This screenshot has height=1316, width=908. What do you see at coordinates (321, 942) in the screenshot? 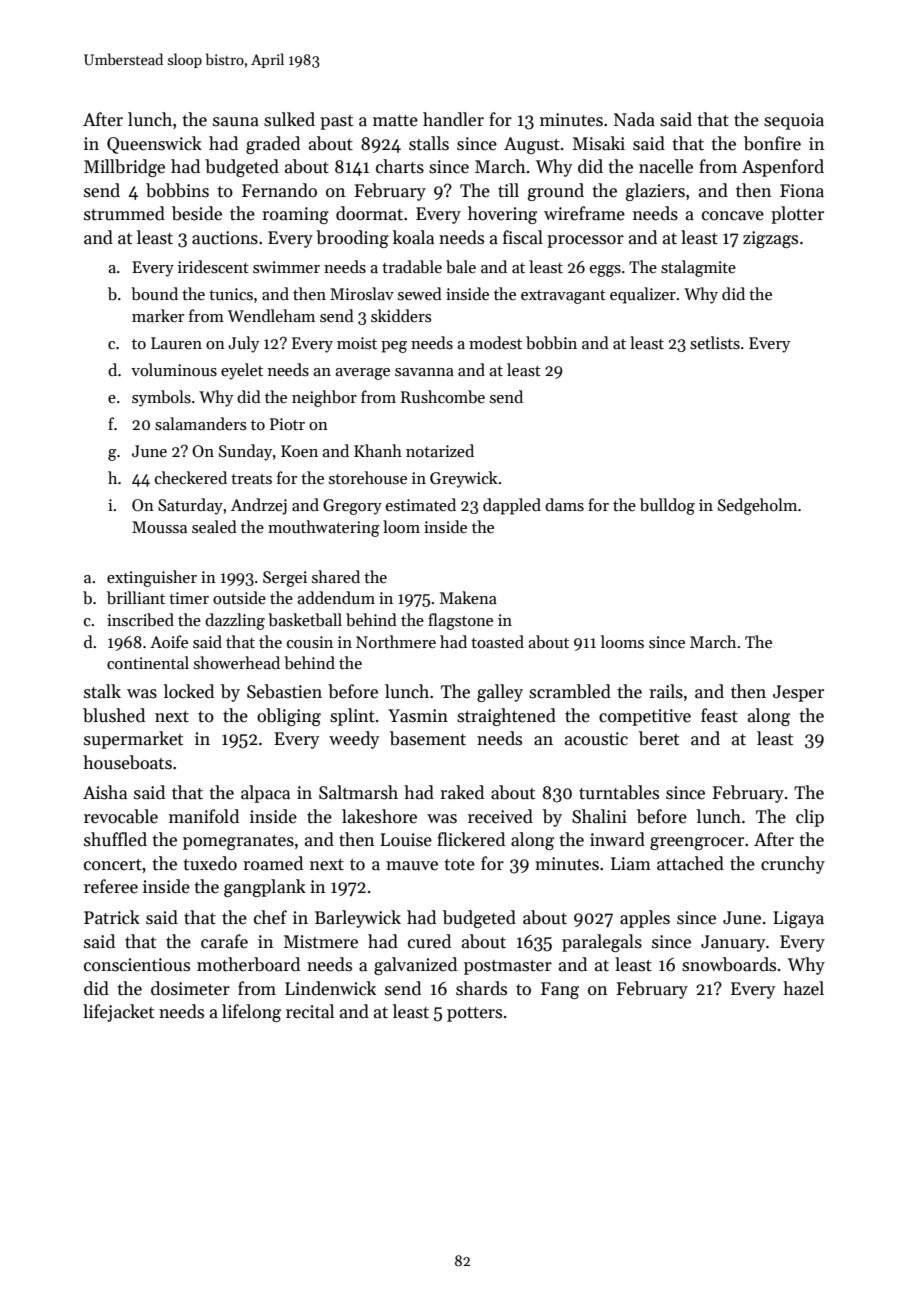
I see `Mistmere` at bounding box center [321, 942].
